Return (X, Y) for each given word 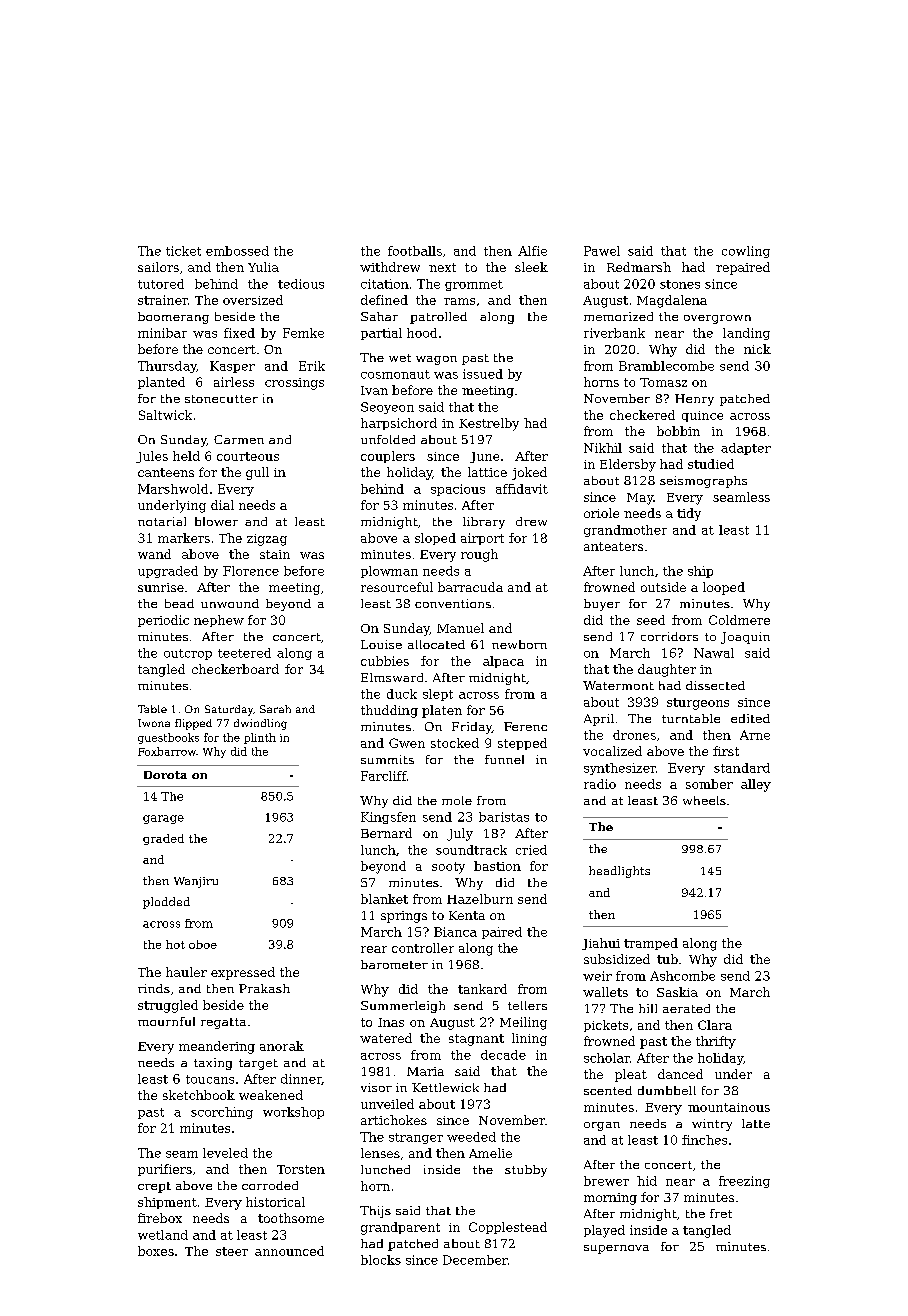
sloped (435, 539)
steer (232, 1251)
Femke (303, 333)
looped (724, 588)
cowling (746, 252)
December (475, 1260)
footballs (415, 251)
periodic (163, 621)
